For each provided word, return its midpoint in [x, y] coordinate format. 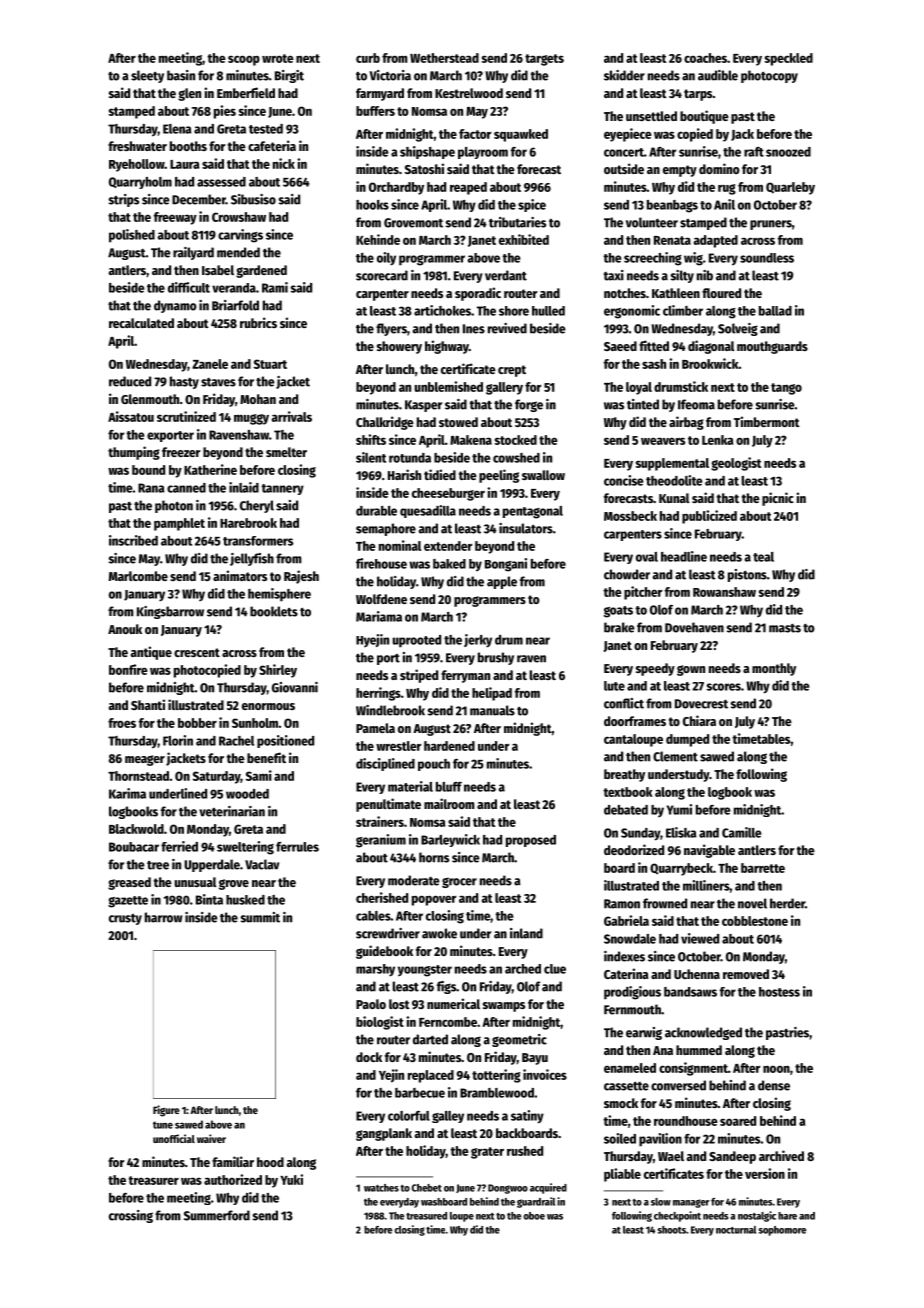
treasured [426, 1216]
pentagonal [533, 512]
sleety [147, 76]
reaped [468, 188]
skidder [624, 75]
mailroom [449, 803]
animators [240, 575]
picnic [778, 499]
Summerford [217, 1215]
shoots [672, 1230]
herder [787, 903]
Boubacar [134, 847]
